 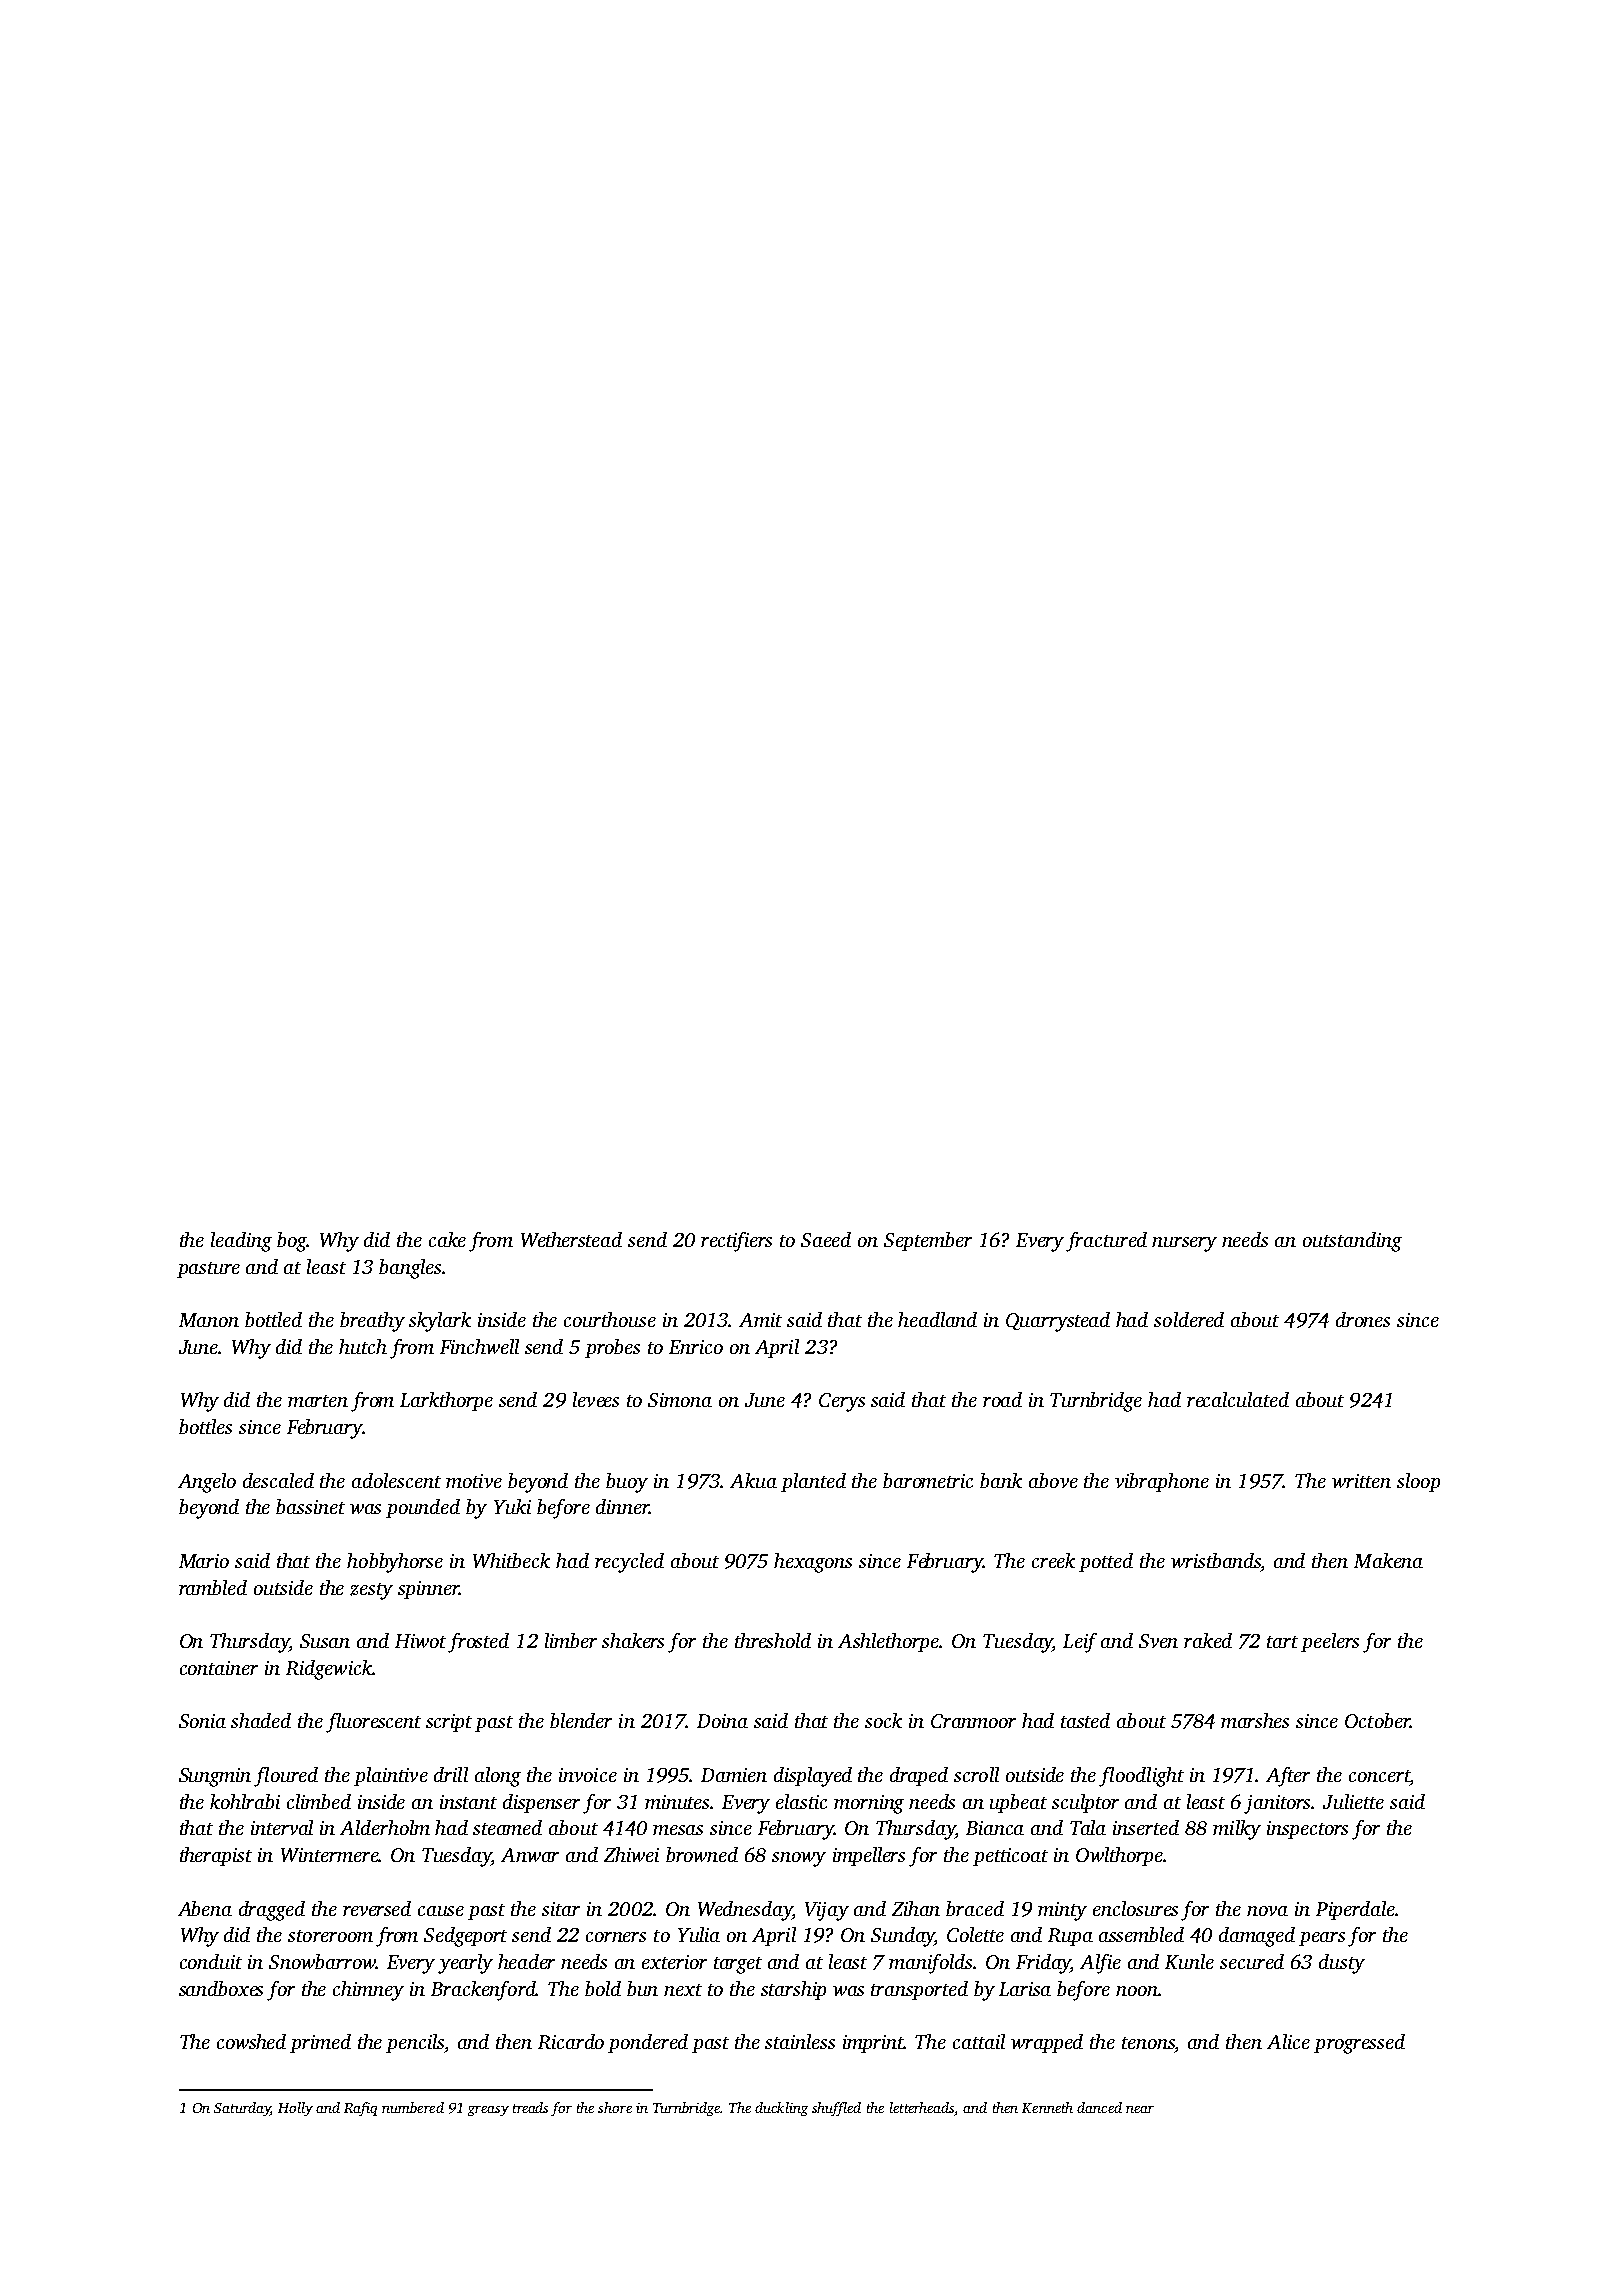 What do you see at coordinates (1278, 1804) in the page?
I see `janitors` at bounding box center [1278, 1804].
